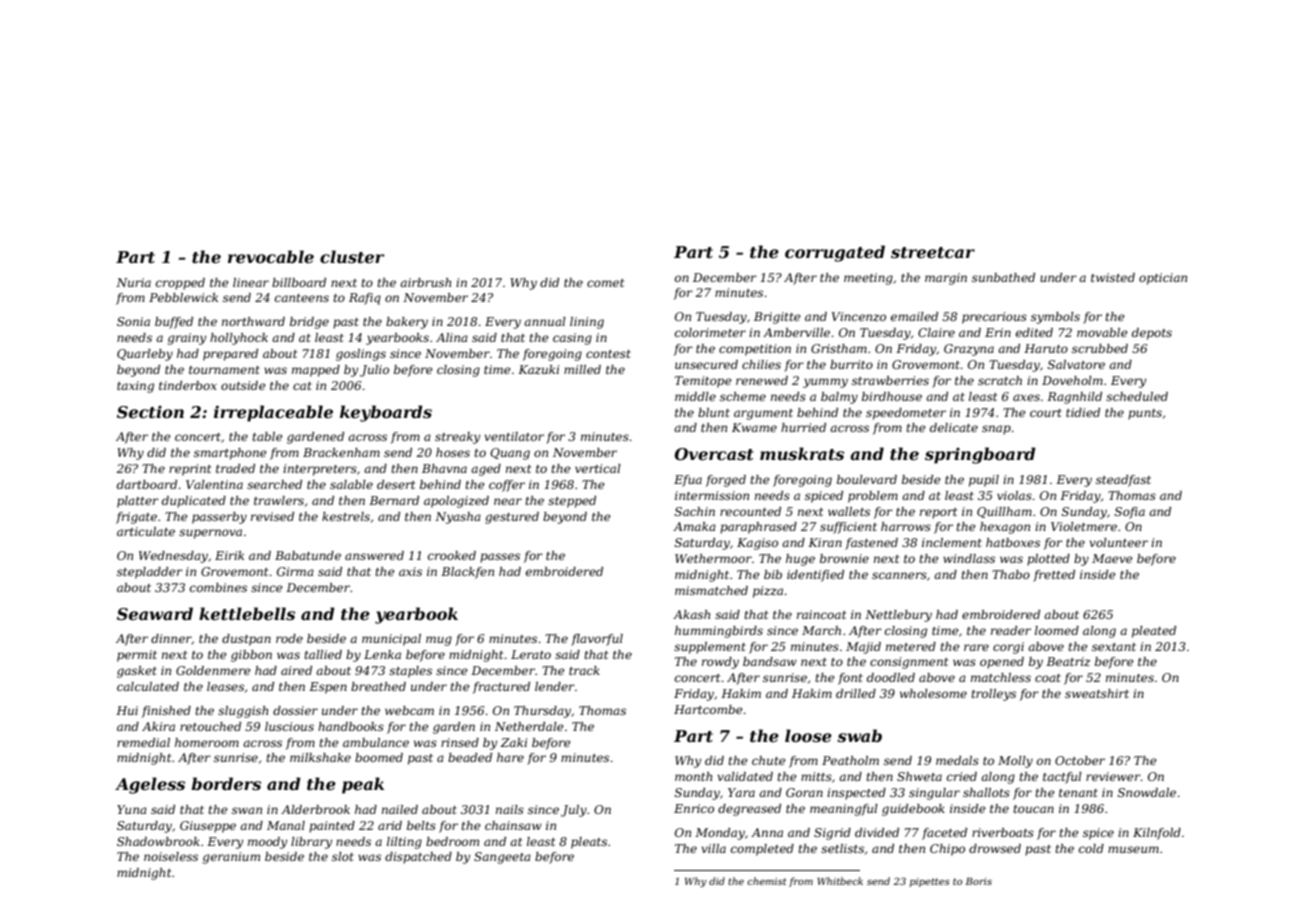 The image size is (1308, 924). Describe the element at coordinates (302, 298) in the page. I see `canteens` at that location.
